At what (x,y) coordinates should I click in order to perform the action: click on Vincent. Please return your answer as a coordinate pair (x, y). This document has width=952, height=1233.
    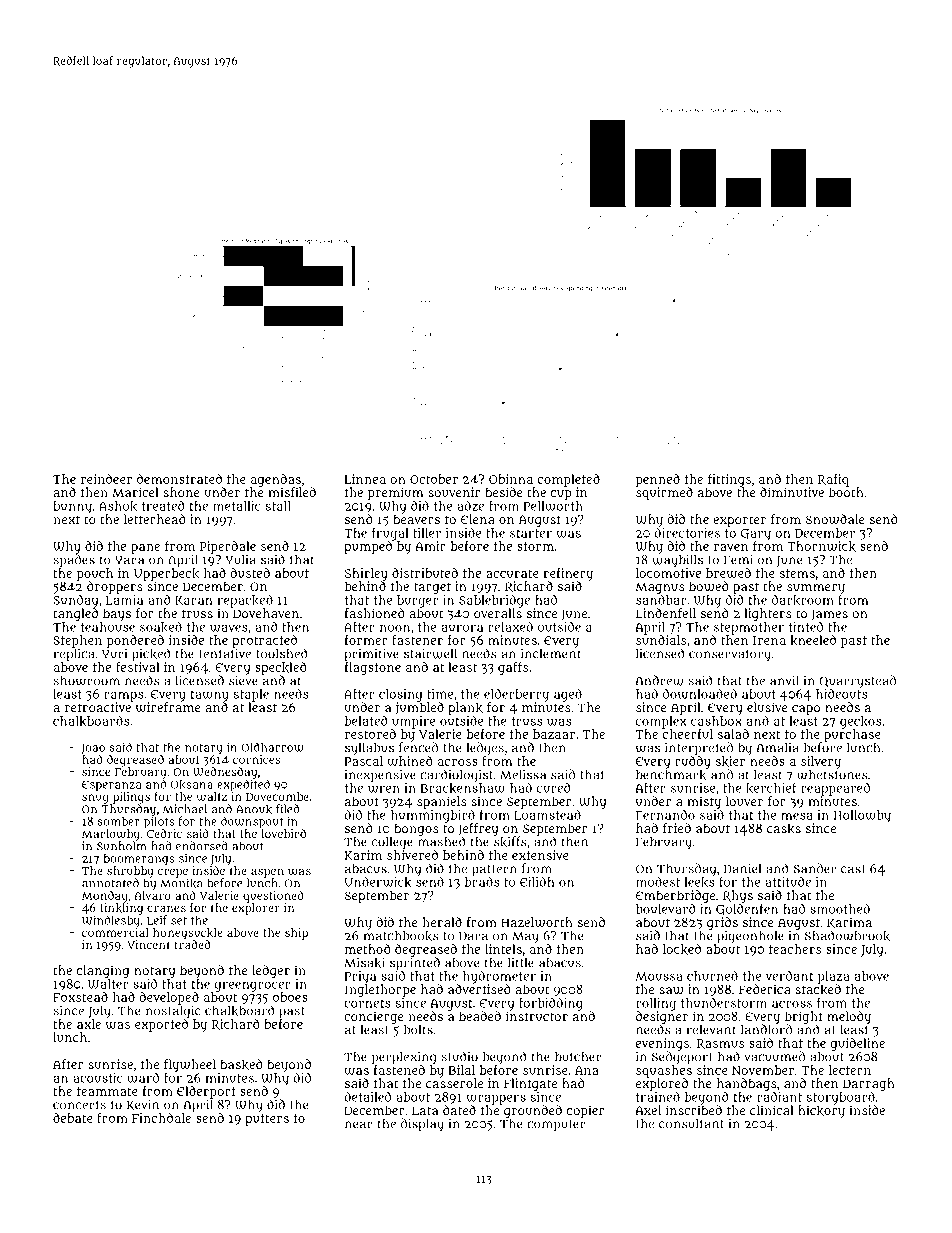
    Looking at the image, I should click on (148, 944).
